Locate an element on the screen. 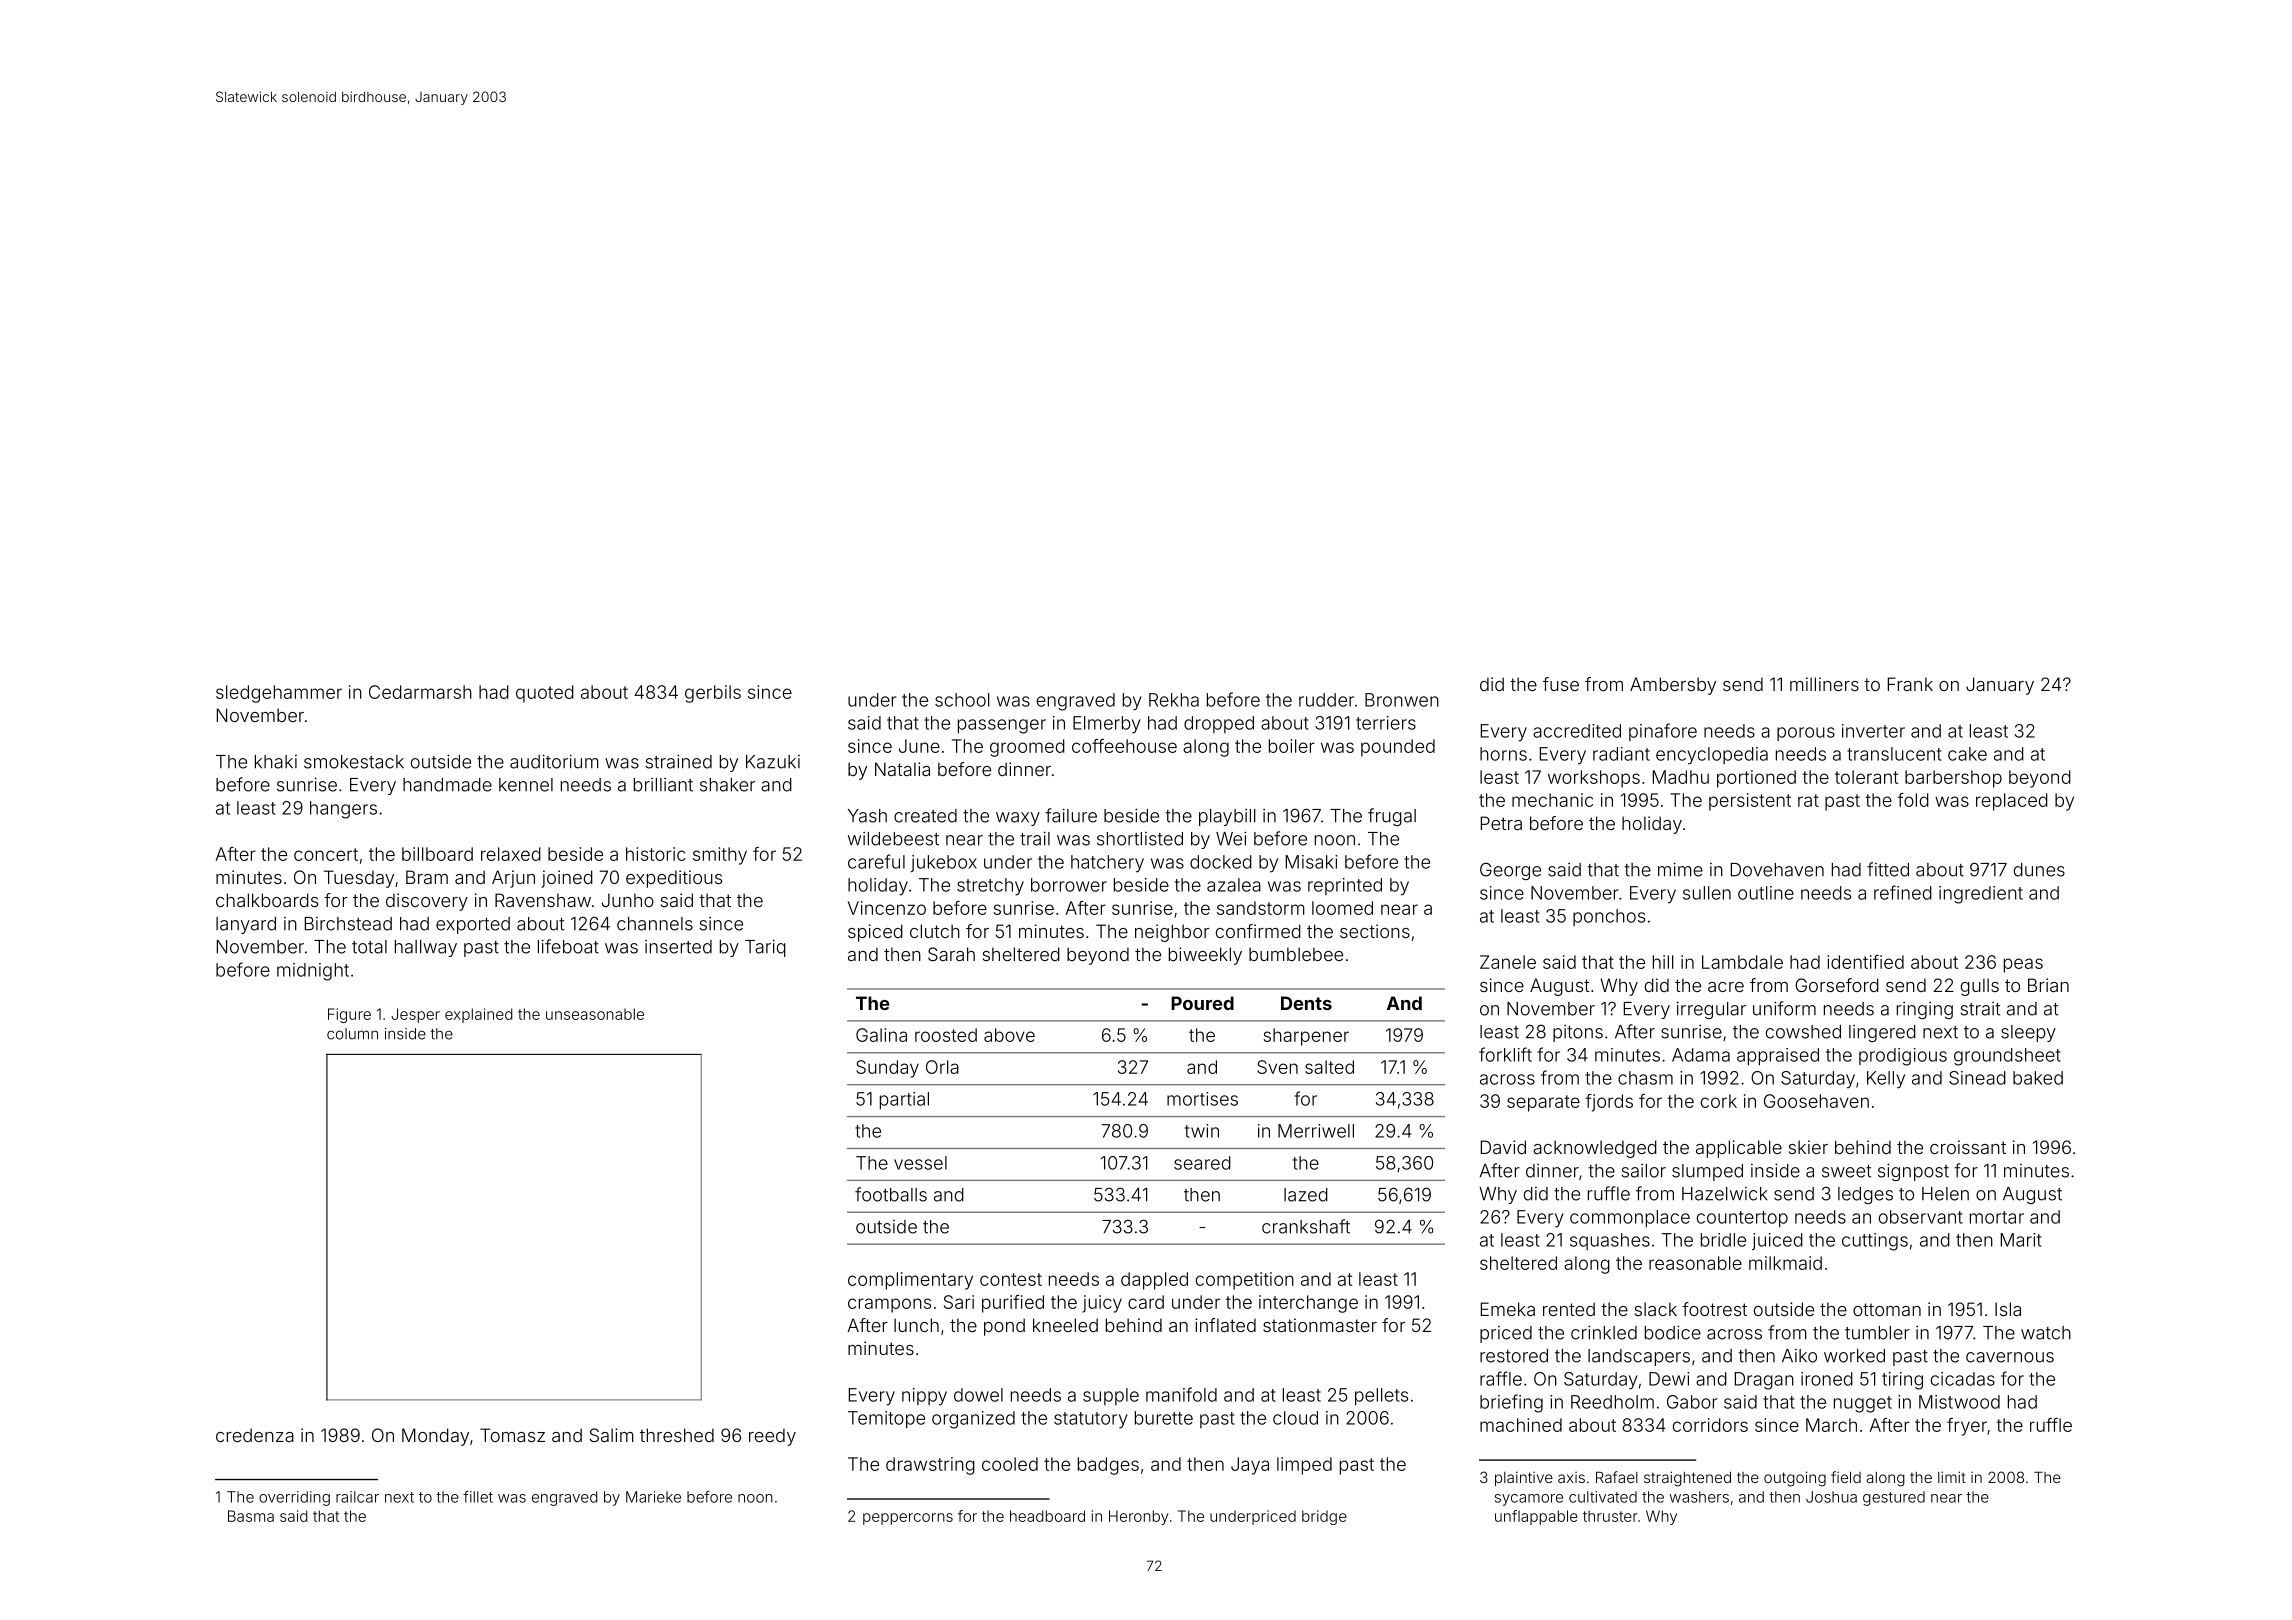  Frank is located at coordinates (1910, 684).
